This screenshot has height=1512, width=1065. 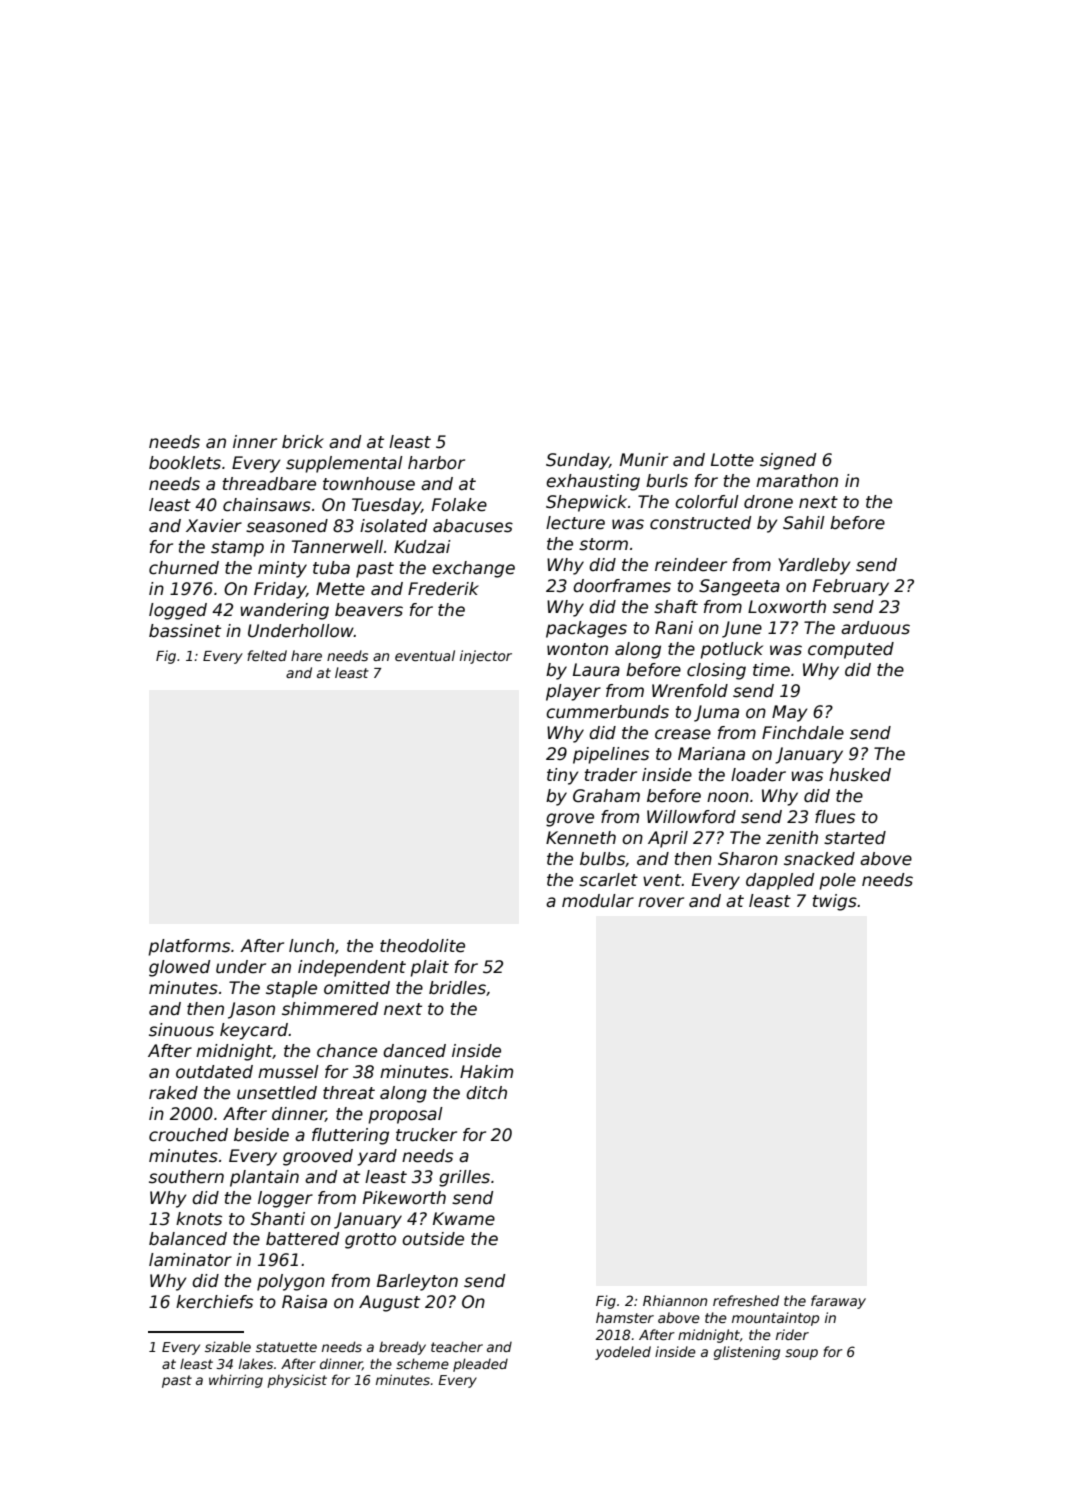 What do you see at coordinates (369, 610) in the screenshot?
I see `beavers` at bounding box center [369, 610].
